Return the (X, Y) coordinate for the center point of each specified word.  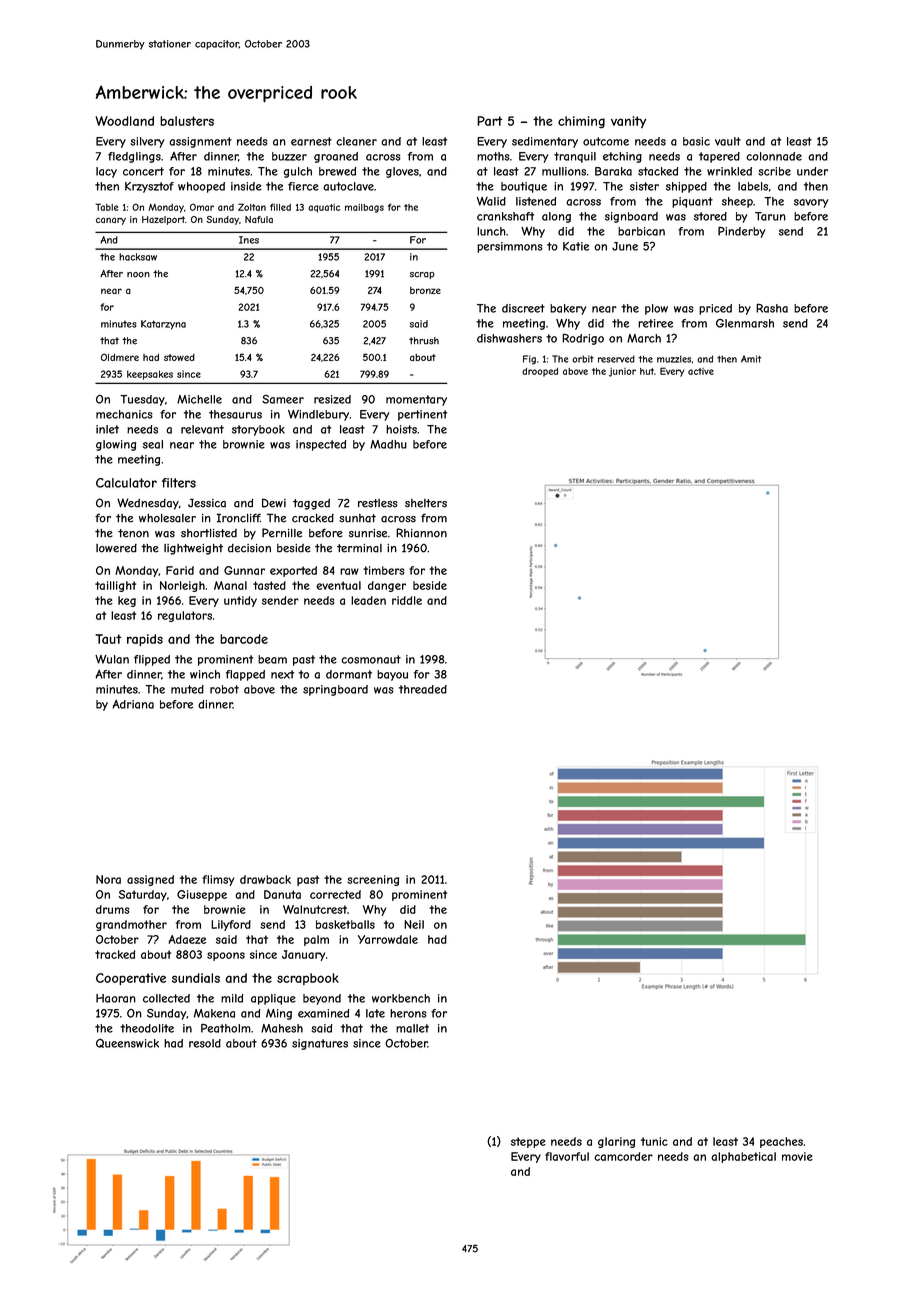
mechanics (124, 414)
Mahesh (282, 1028)
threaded (423, 689)
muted (187, 689)
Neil (414, 924)
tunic (654, 1141)
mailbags (364, 208)
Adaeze (187, 939)
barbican (641, 231)
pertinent (422, 415)
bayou (392, 675)
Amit (751, 359)
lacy (106, 172)
